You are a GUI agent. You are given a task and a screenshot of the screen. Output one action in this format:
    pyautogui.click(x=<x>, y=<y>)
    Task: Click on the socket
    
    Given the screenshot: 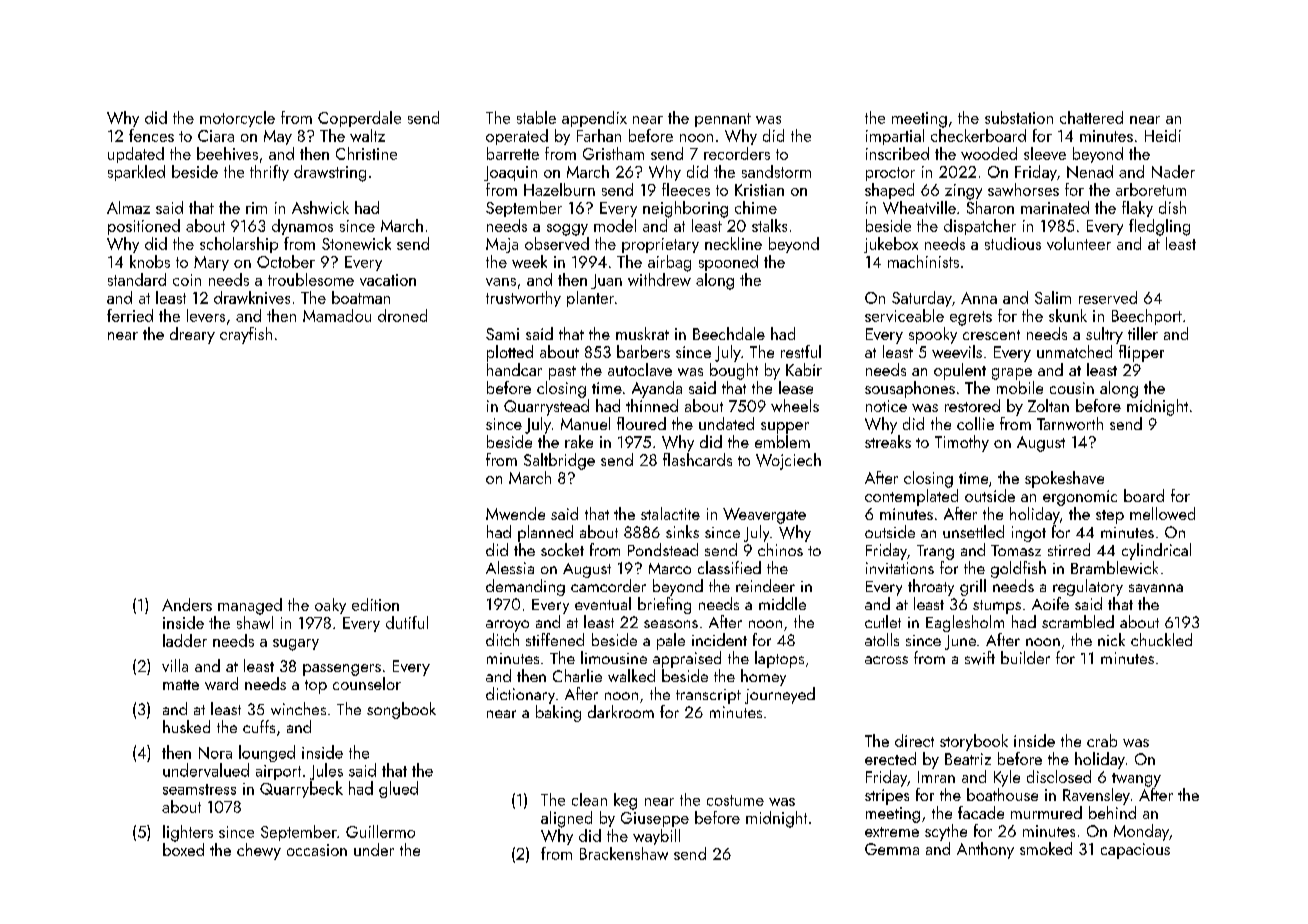 What is the action you would take?
    pyautogui.click(x=562, y=549)
